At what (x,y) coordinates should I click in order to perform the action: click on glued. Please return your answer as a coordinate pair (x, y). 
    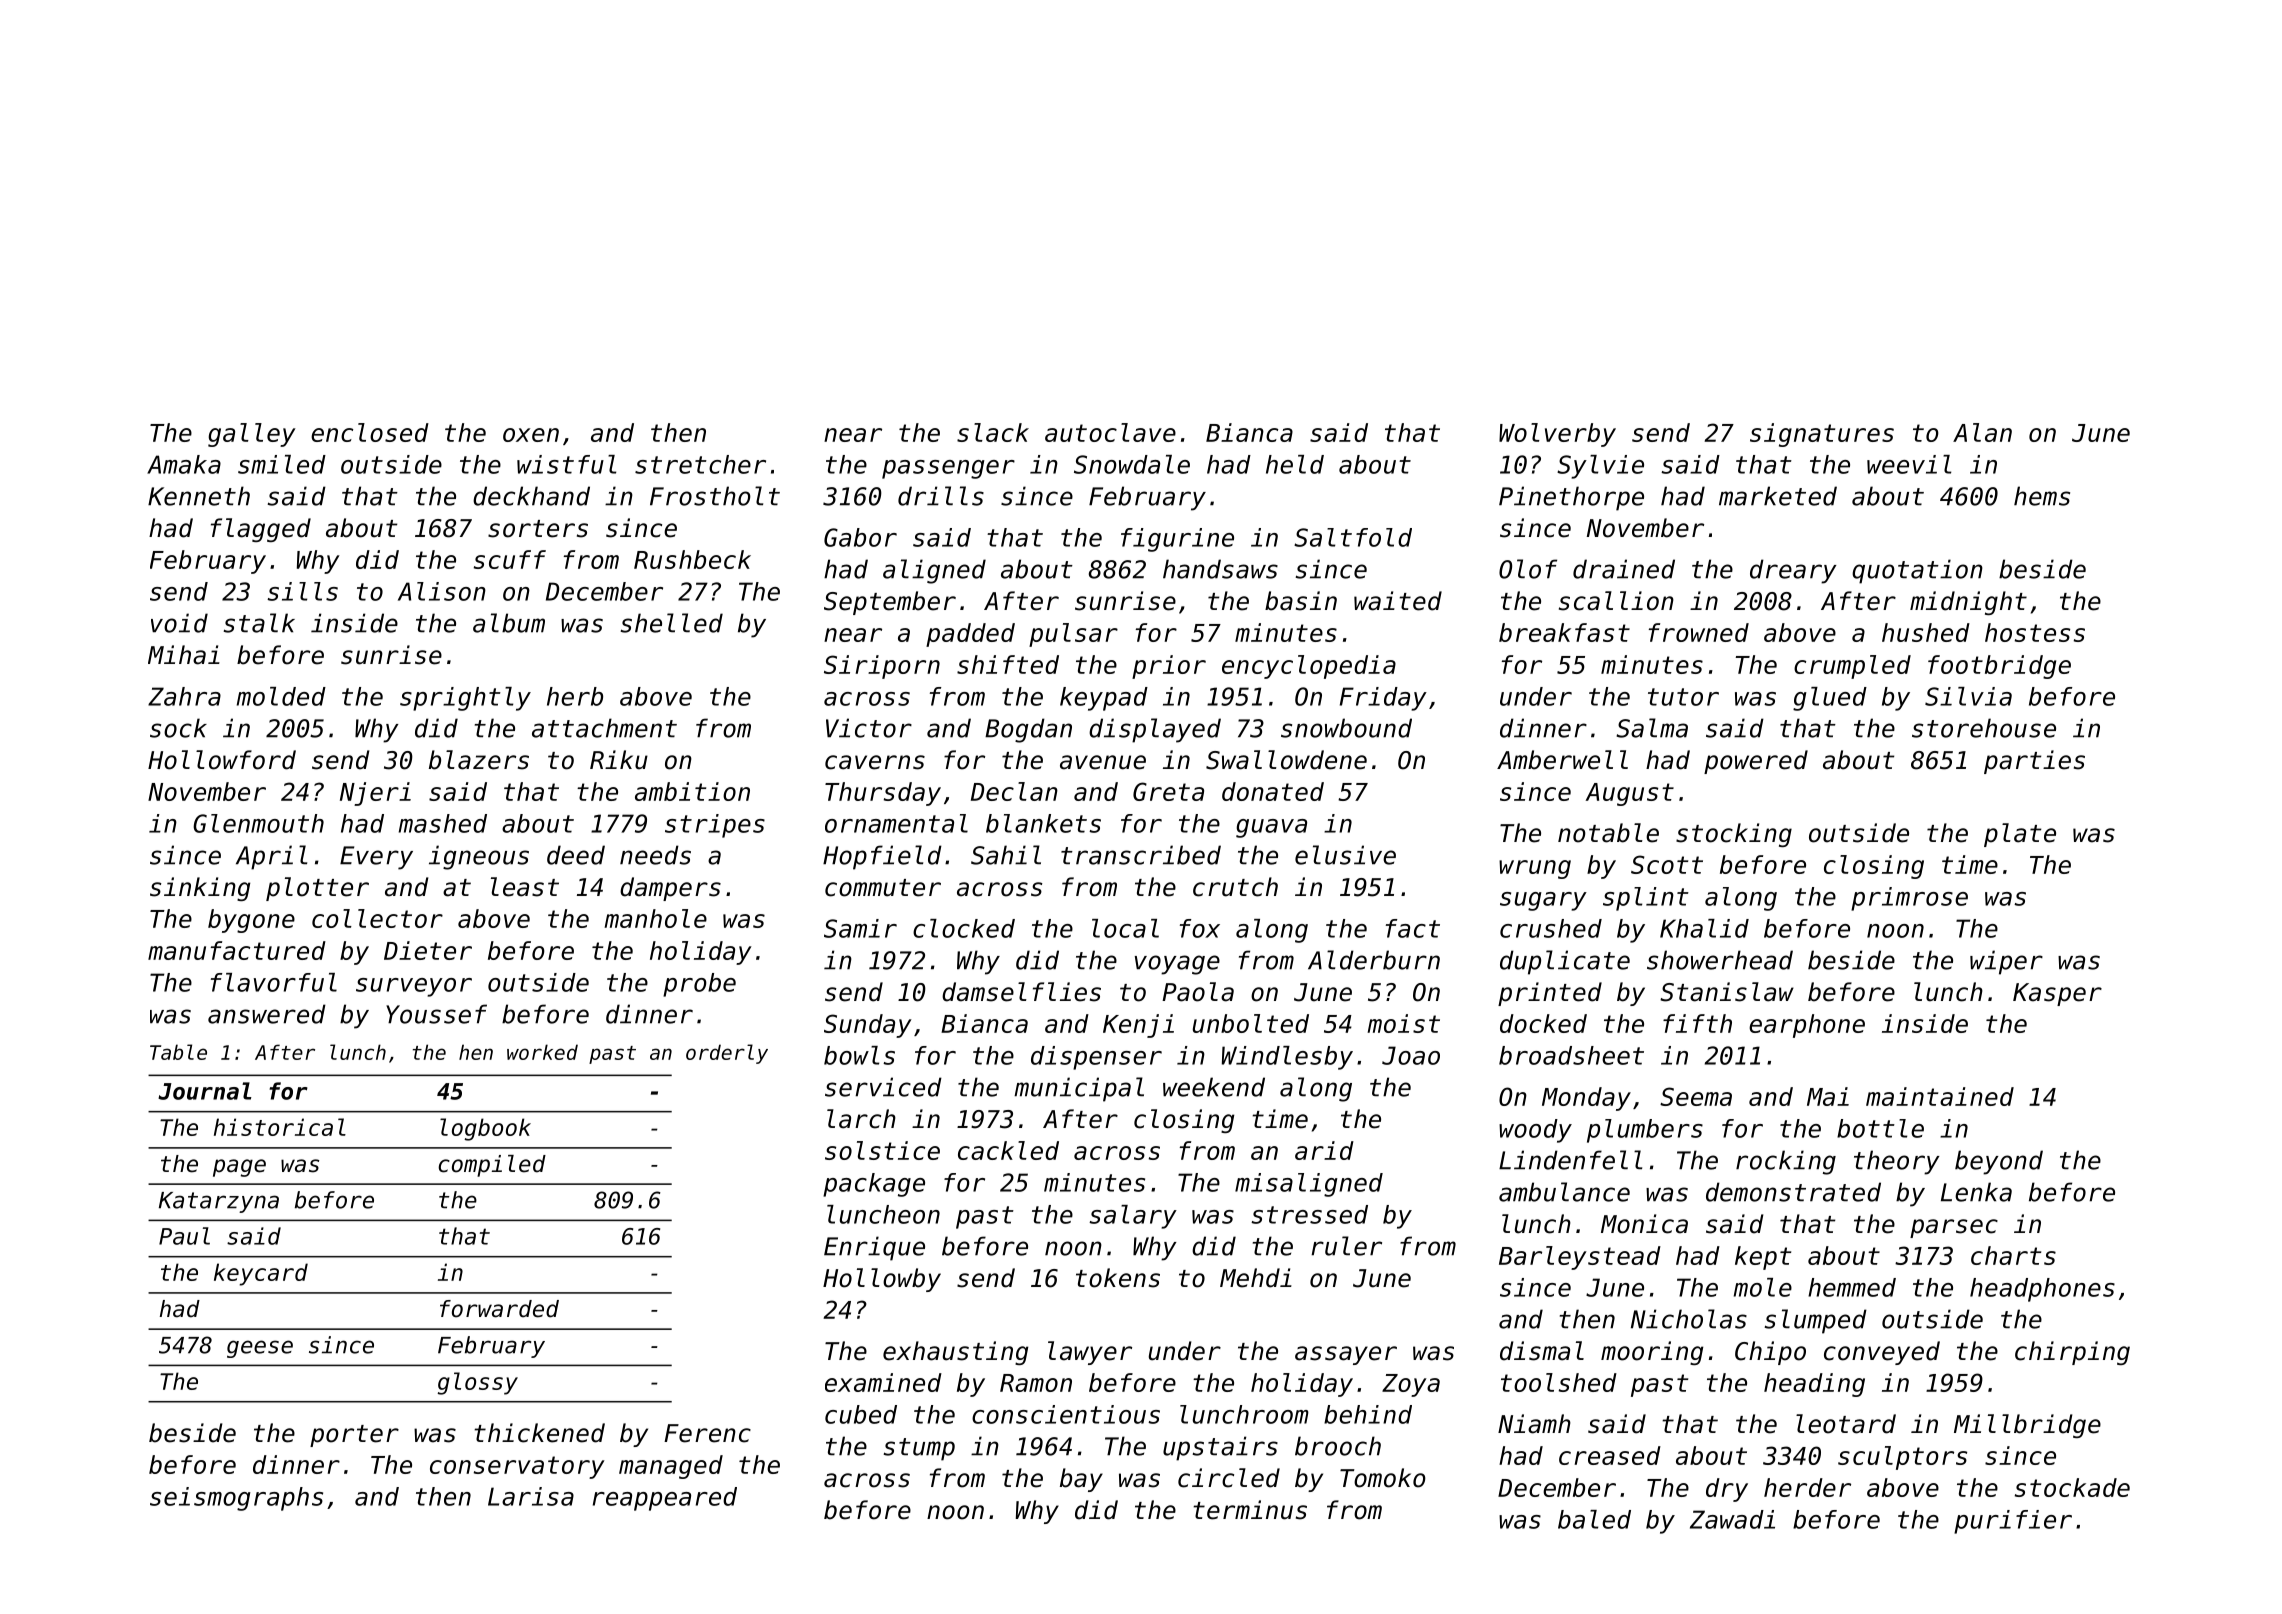
    Looking at the image, I should click on (1830, 699).
